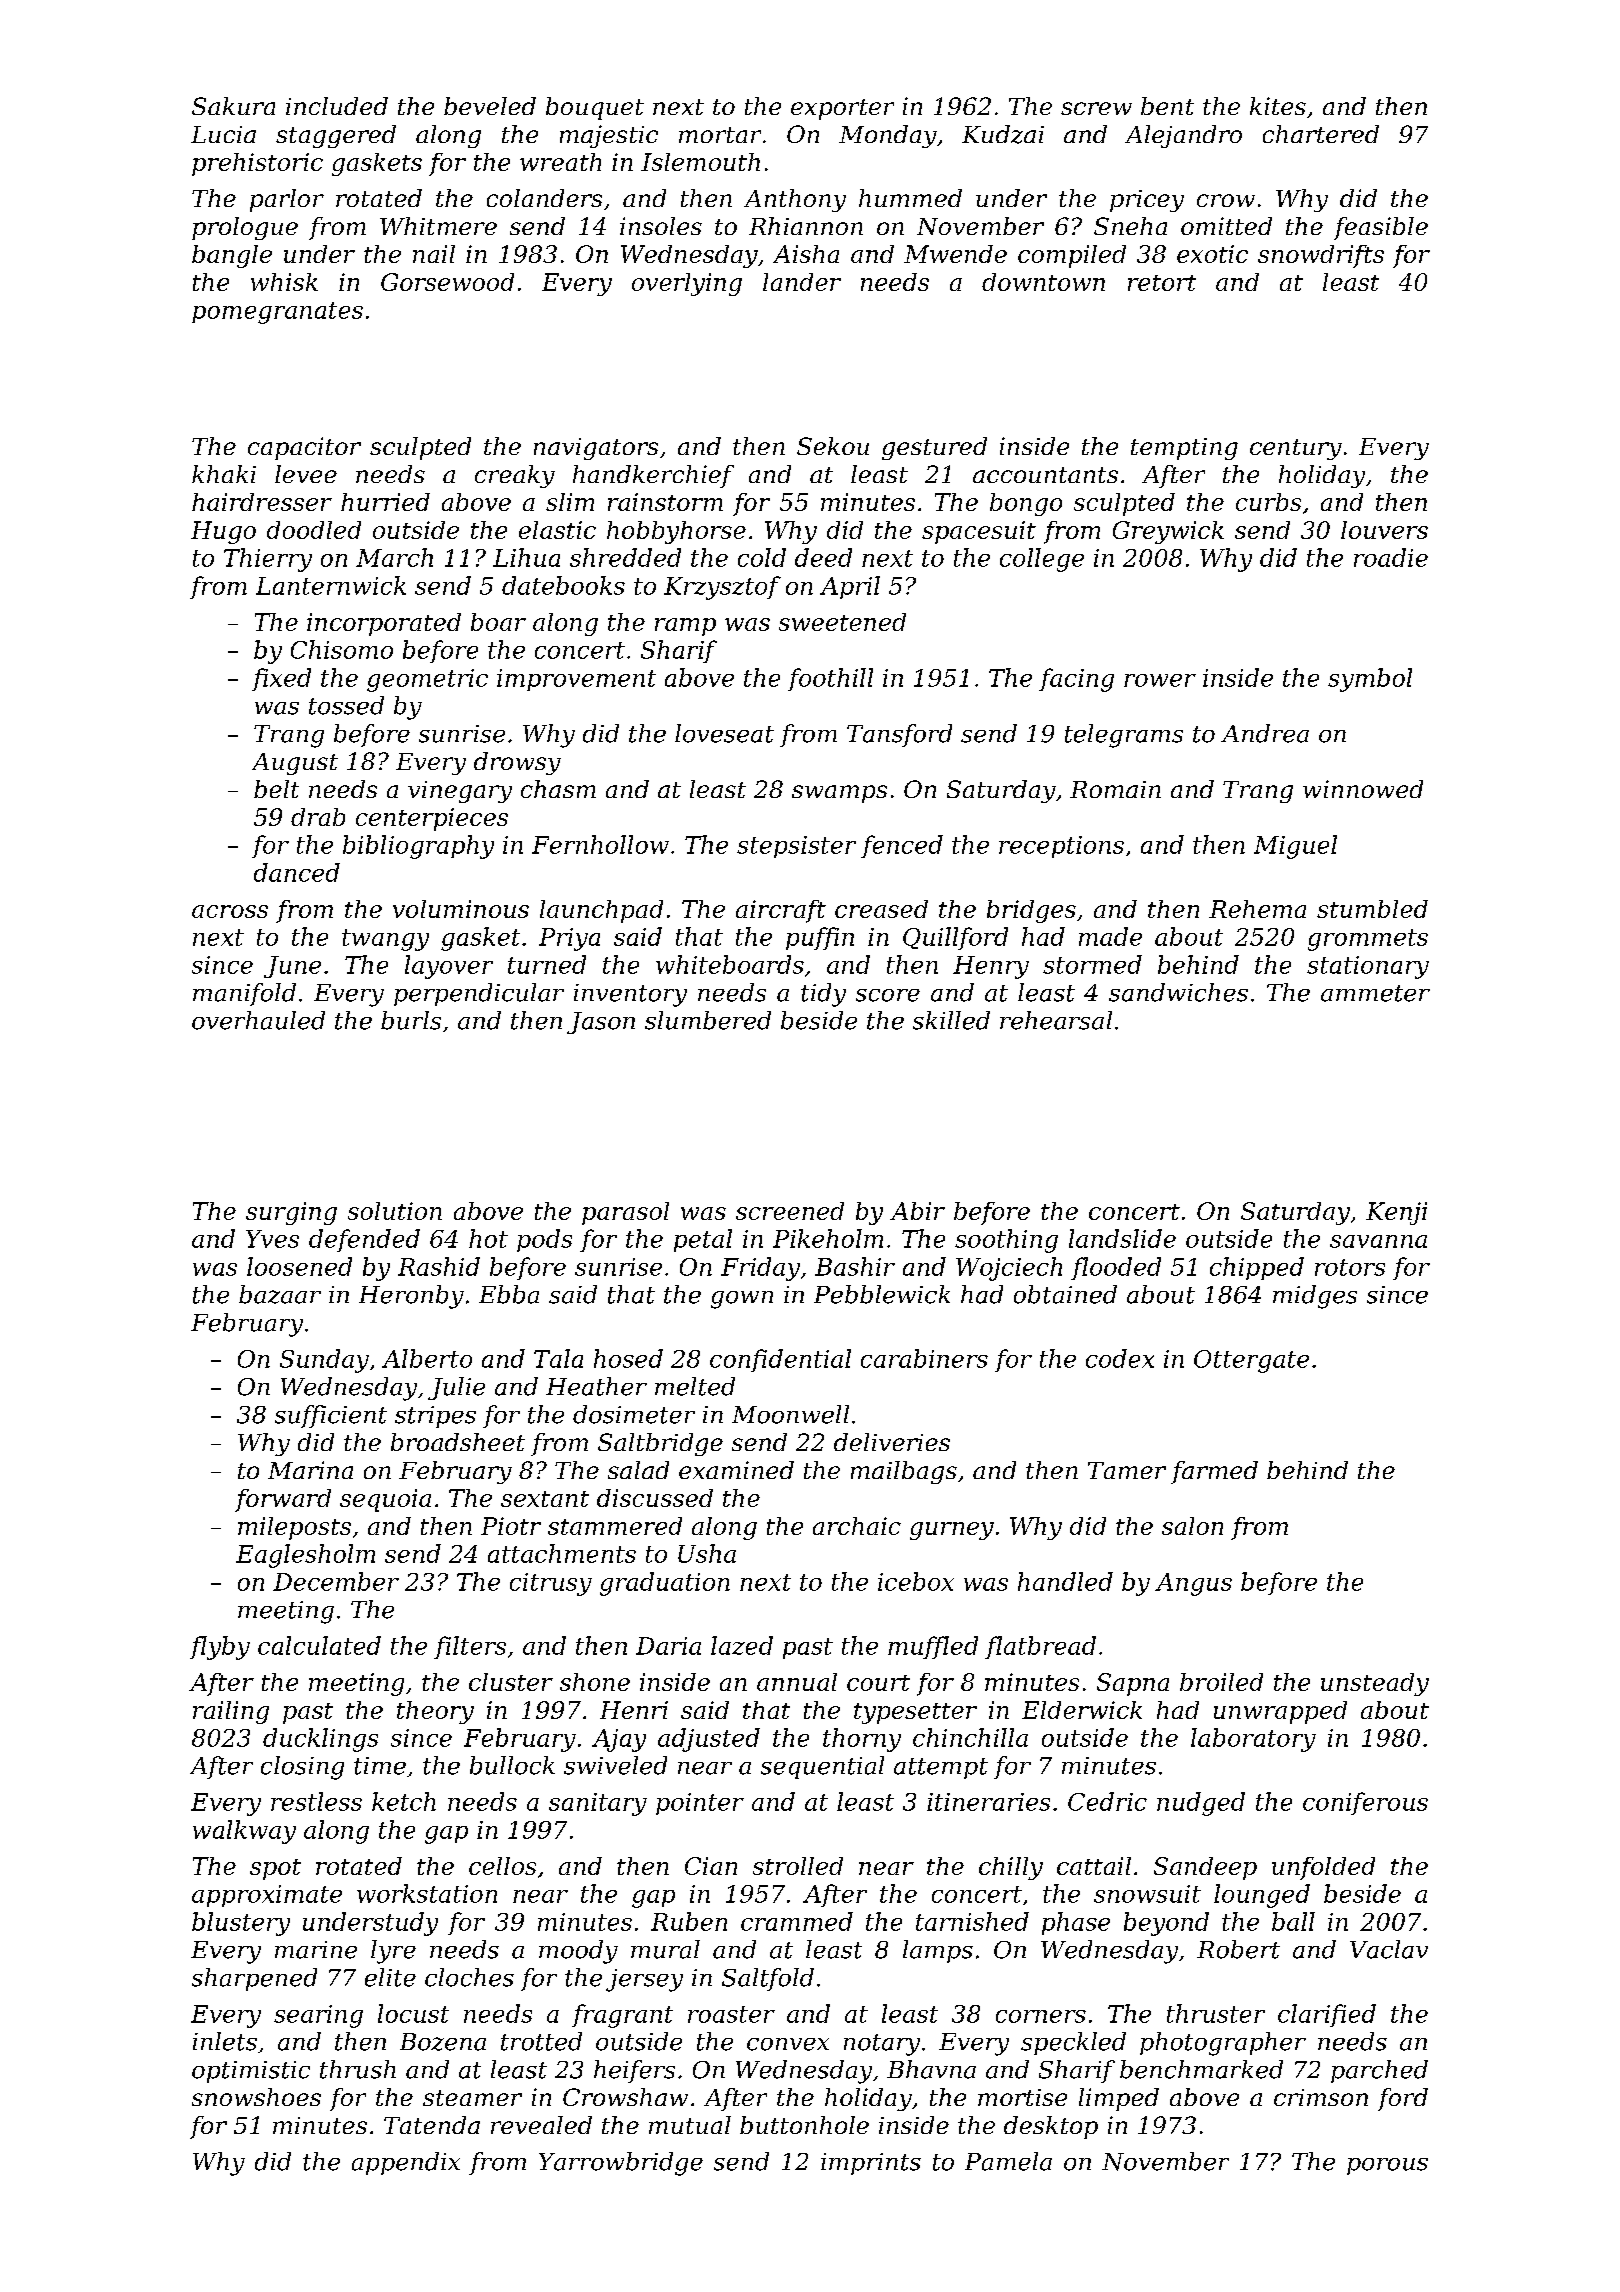 Image resolution: width=1620 pixels, height=2292 pixels. I want to click on Jason, so click(601, 1023).
